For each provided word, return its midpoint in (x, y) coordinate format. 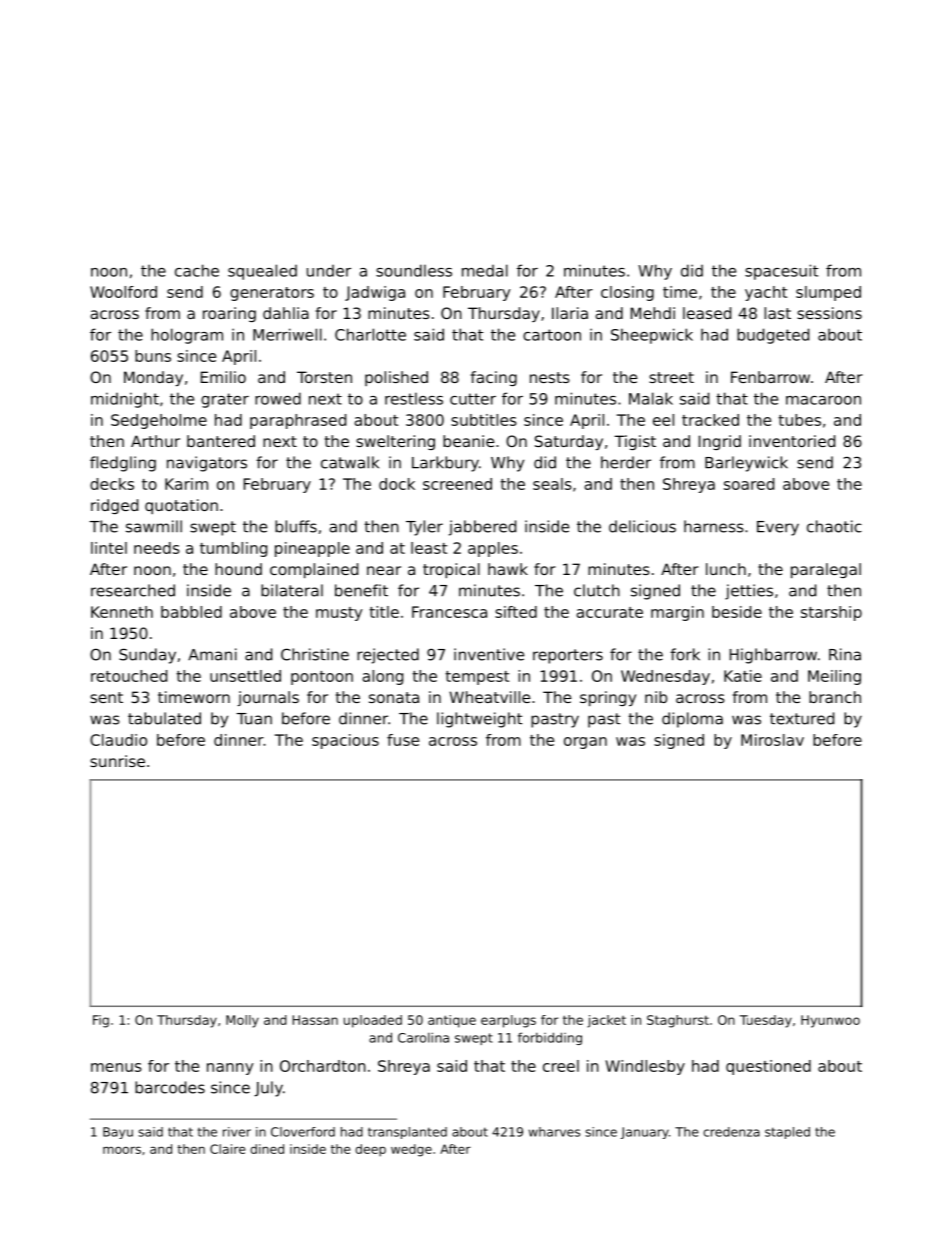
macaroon (823, 400)
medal (485, 270)
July (268, 1089)
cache (197, 270)
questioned (768, 1067)
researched (133, 590)
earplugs (508, 1021)
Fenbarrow (770, 377)
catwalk (350, 462)
